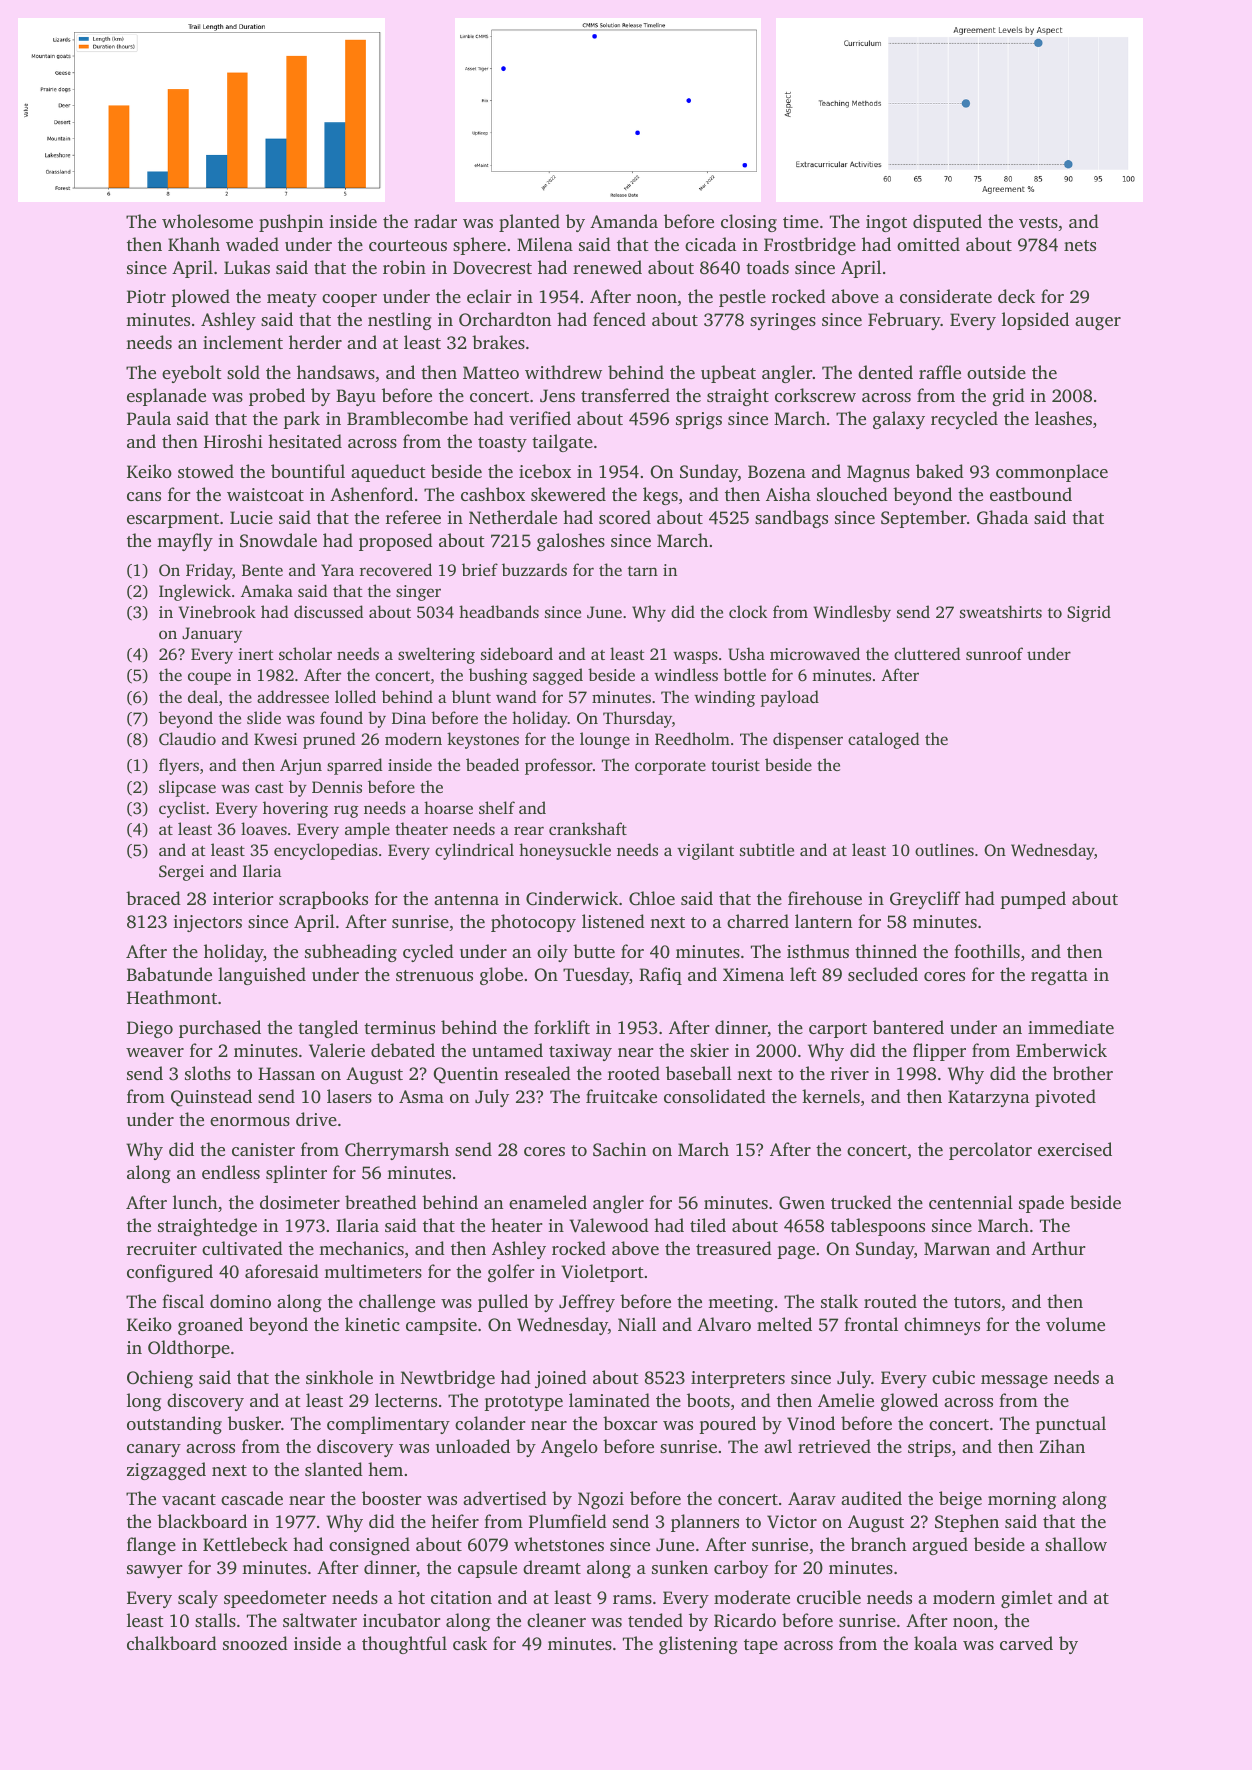 The image size is (1252, 1770). I want to click on planners, so click(705, 1523).
